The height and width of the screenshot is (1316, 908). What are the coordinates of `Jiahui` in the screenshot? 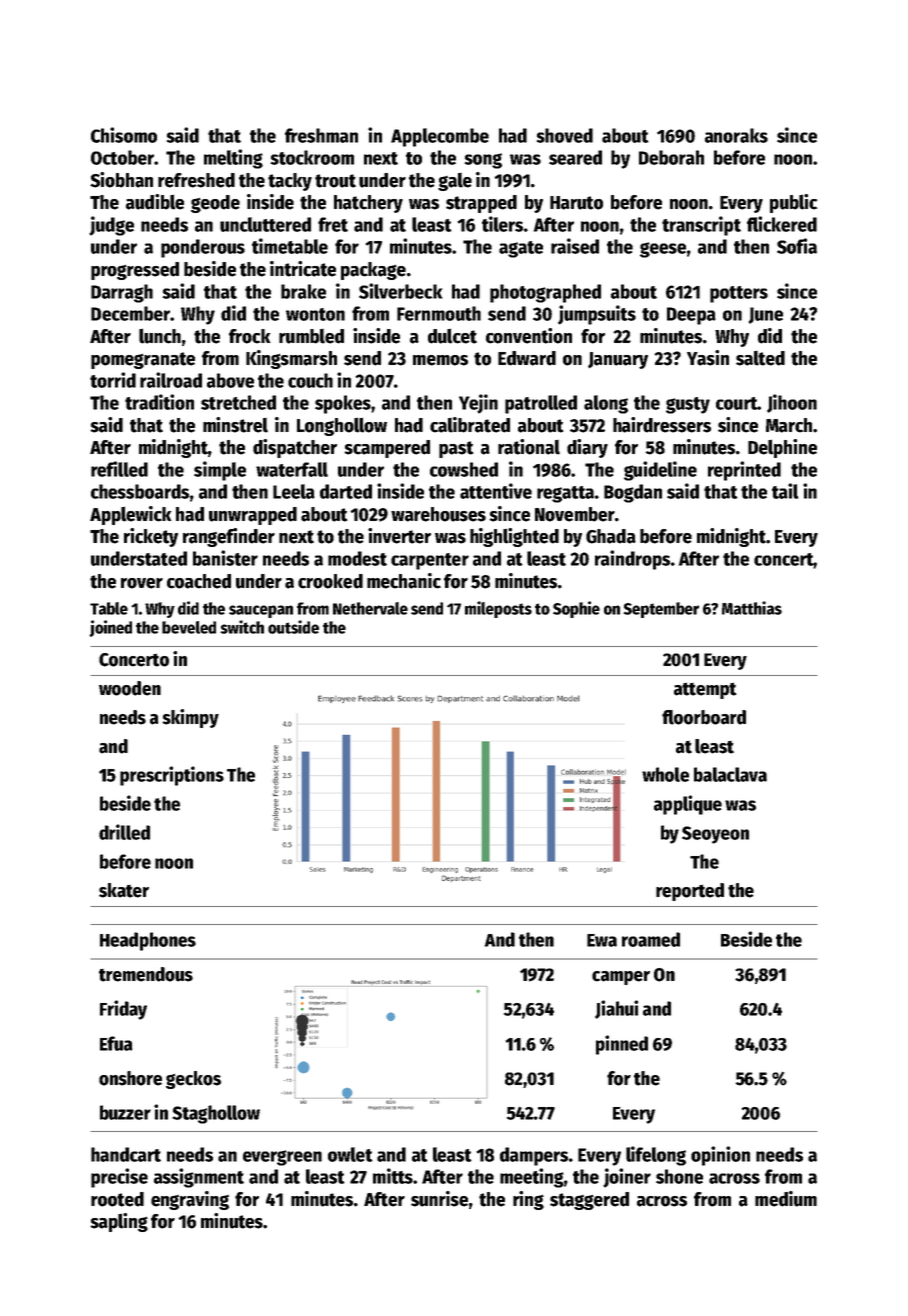 It's located at (616, 1009).
